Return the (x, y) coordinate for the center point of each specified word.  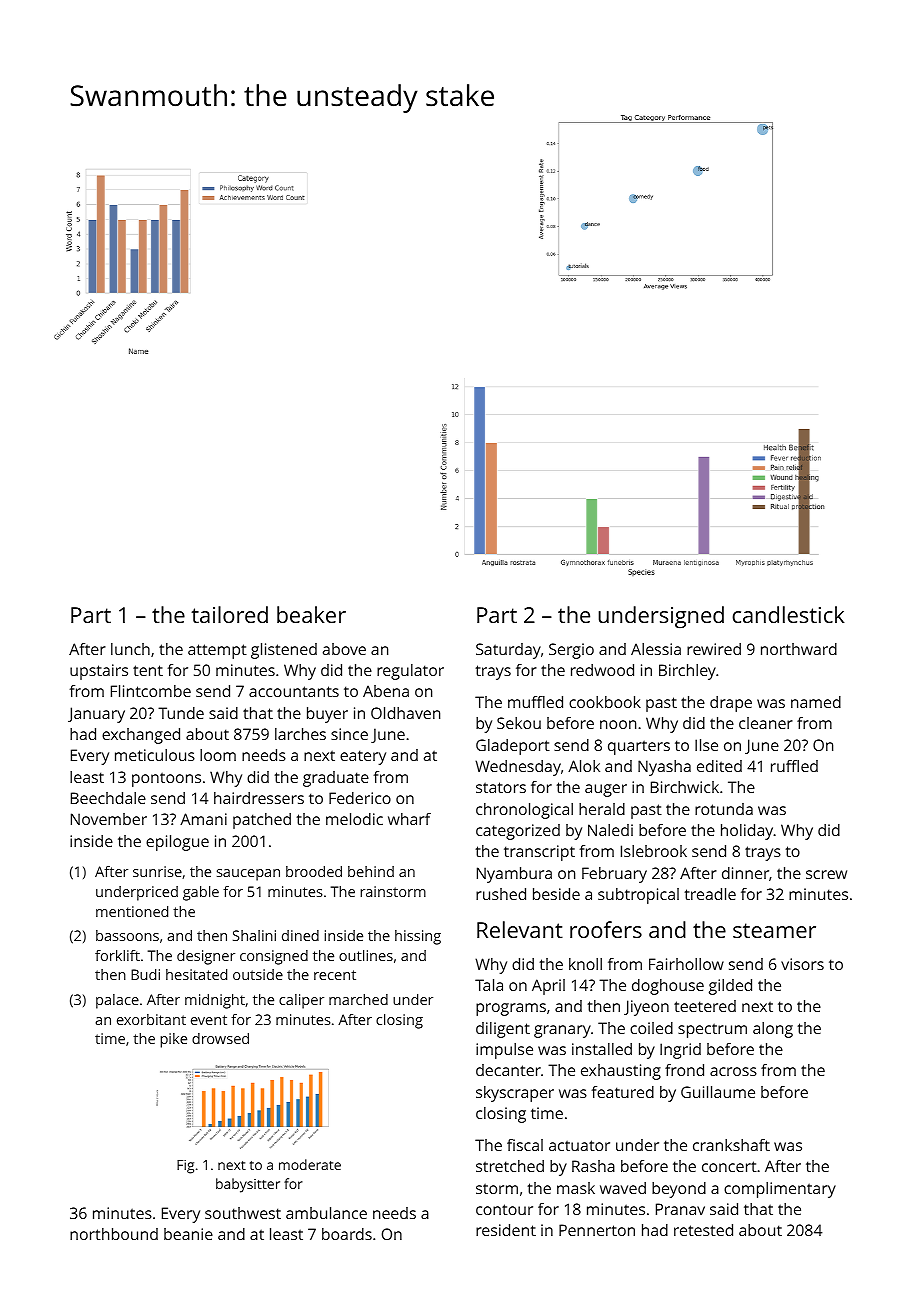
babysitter (248, 1185)
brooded (314, 871)
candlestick (788, 614)
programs (511, 1009)
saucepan (248, 875)
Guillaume (718, 1092)
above (344, 649)
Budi (145, 974)
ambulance (326, 1213)
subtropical (638, 896)
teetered (705, 1006)
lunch (130, 649)
